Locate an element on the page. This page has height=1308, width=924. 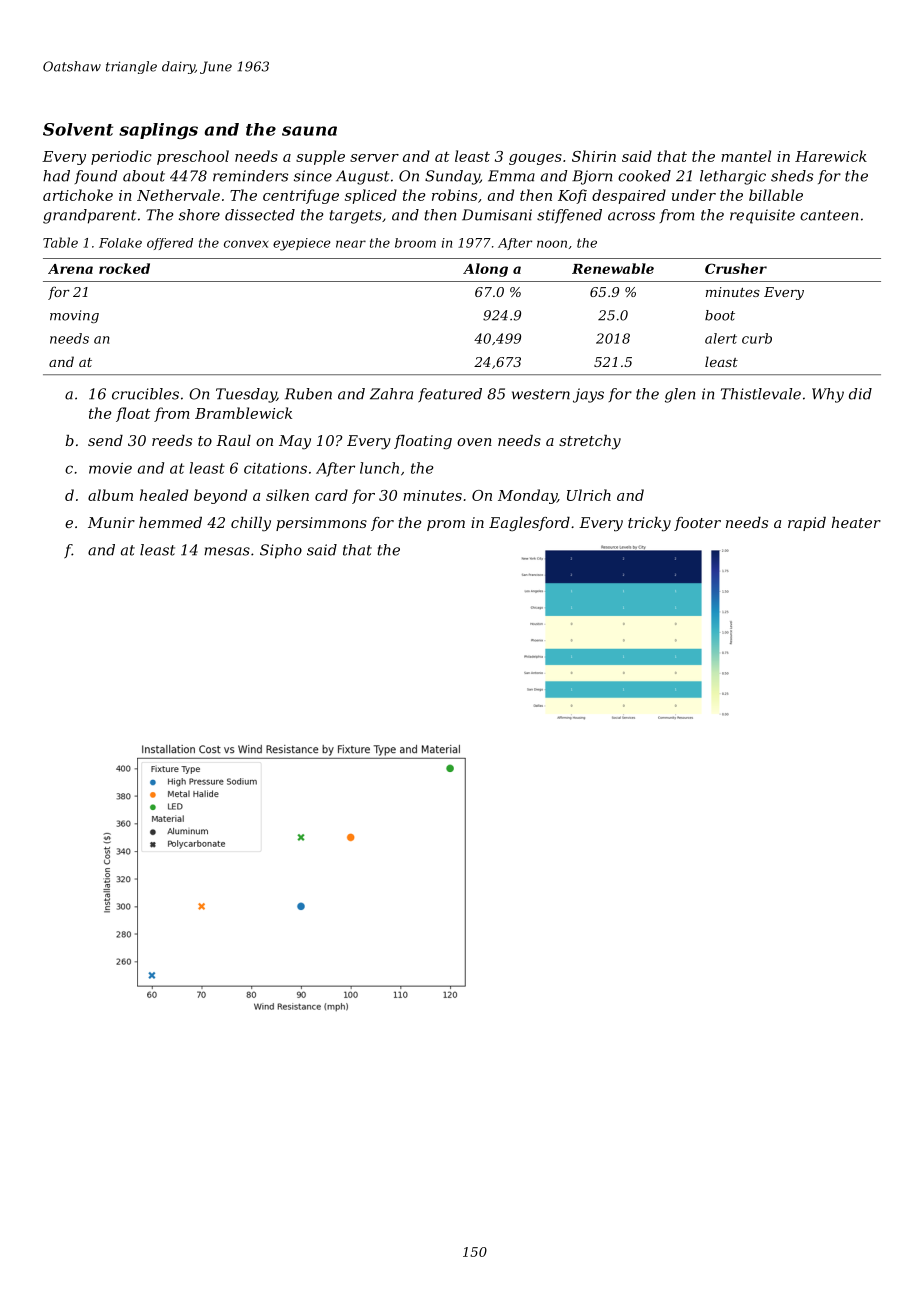
sauna is located at coordinates (309, 131).
